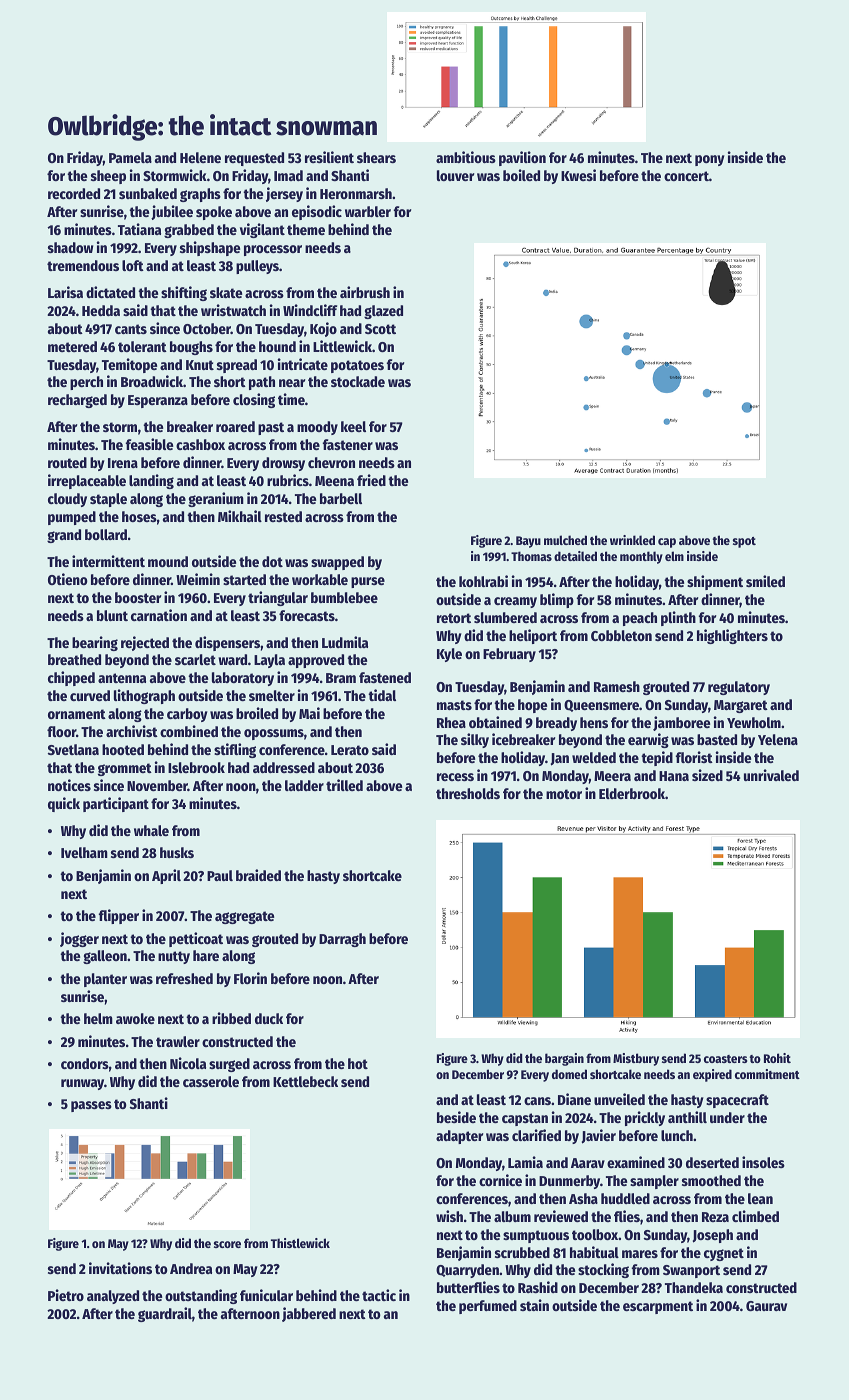  Describe the element at coordinates (358, 381) in the screenshot. I see `stockade` at that location.
